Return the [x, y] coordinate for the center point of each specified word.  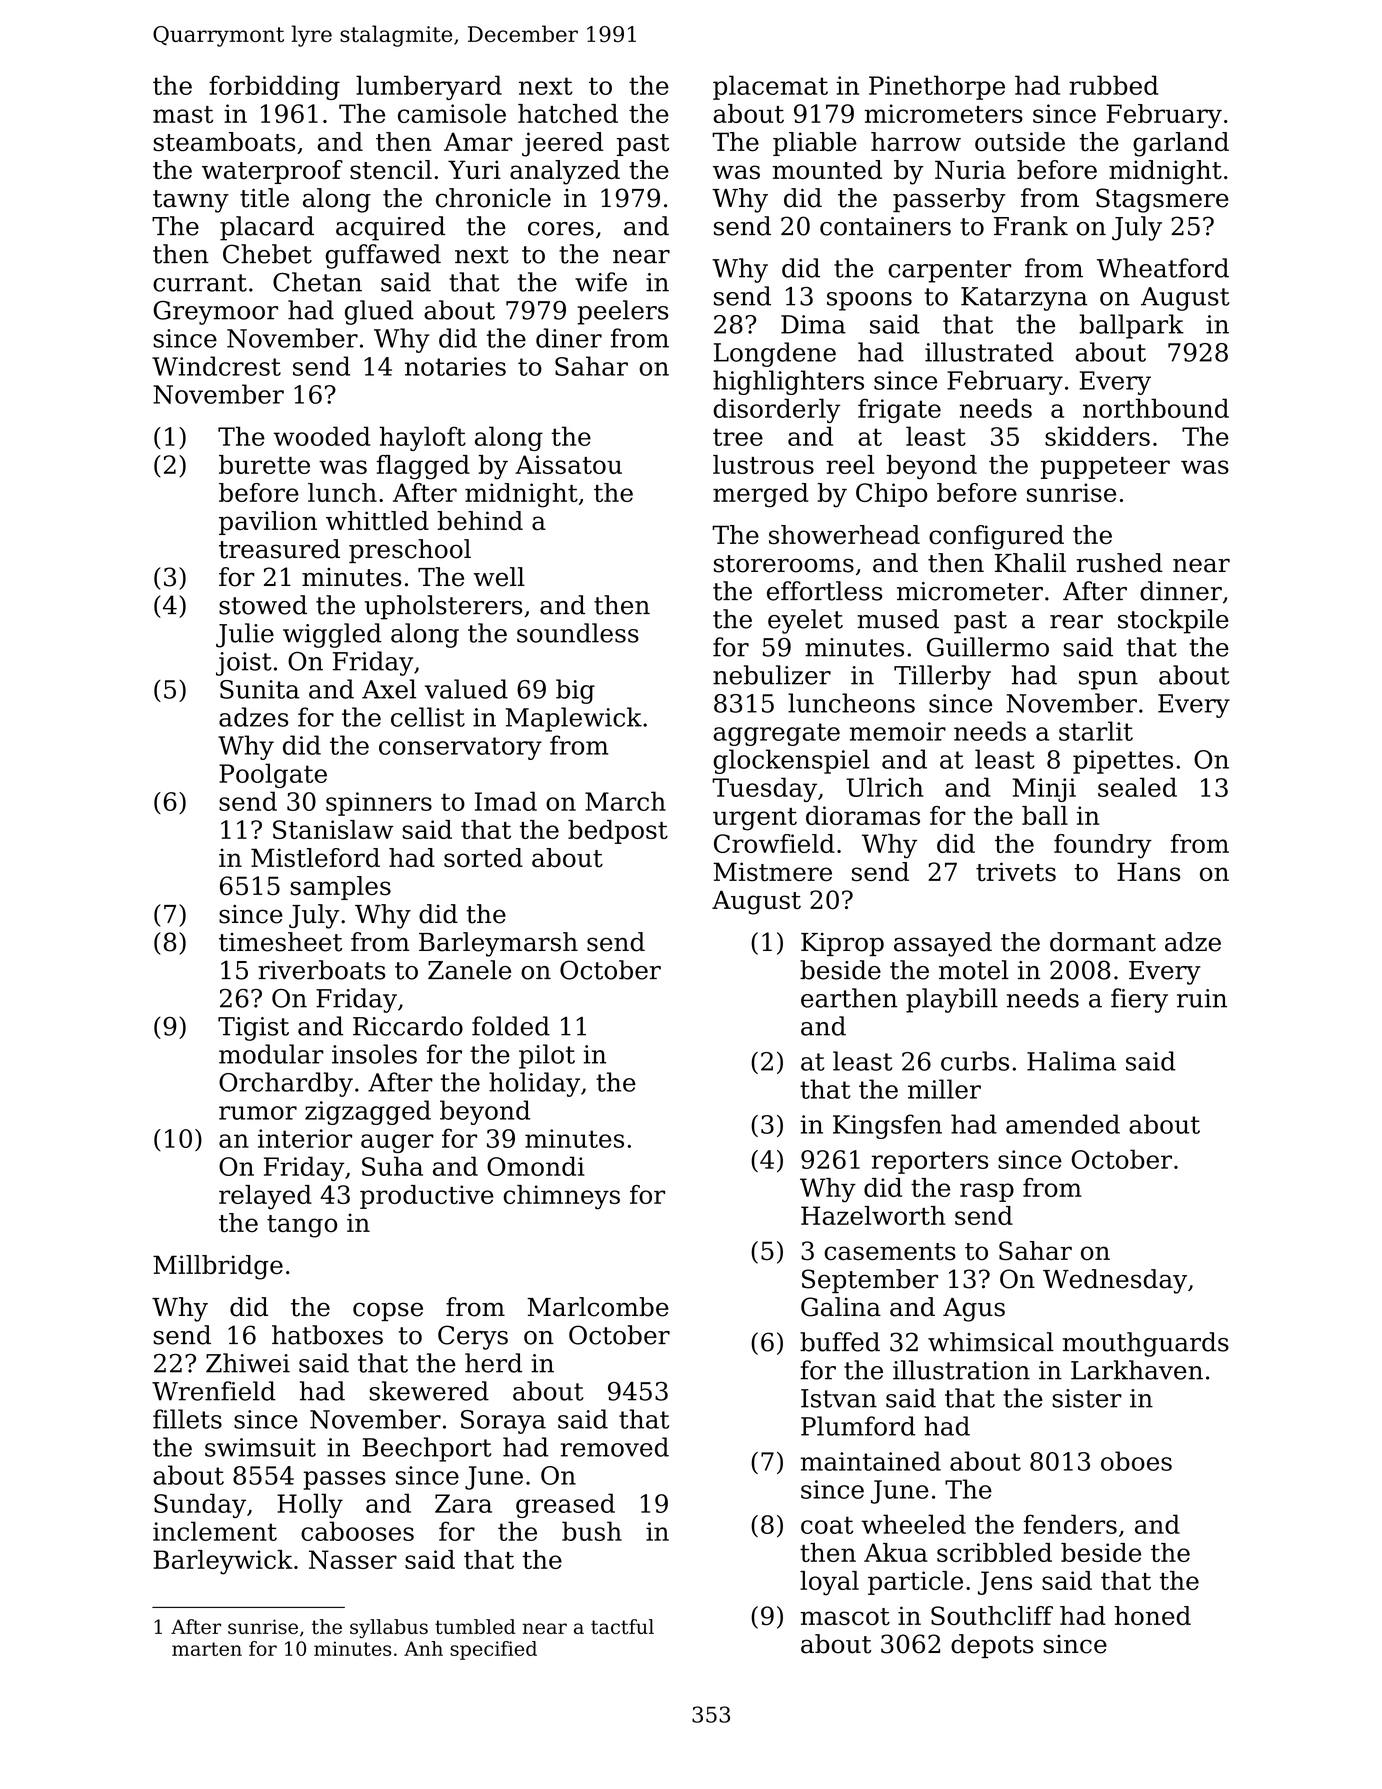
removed [615, 1447]
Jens [1005, 1583]
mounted [827, 170]
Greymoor [216, 313]
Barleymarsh [498, 944]
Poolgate [273, 775]
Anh [423, 1648]
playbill [952, 1000]
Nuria [970, 170]
